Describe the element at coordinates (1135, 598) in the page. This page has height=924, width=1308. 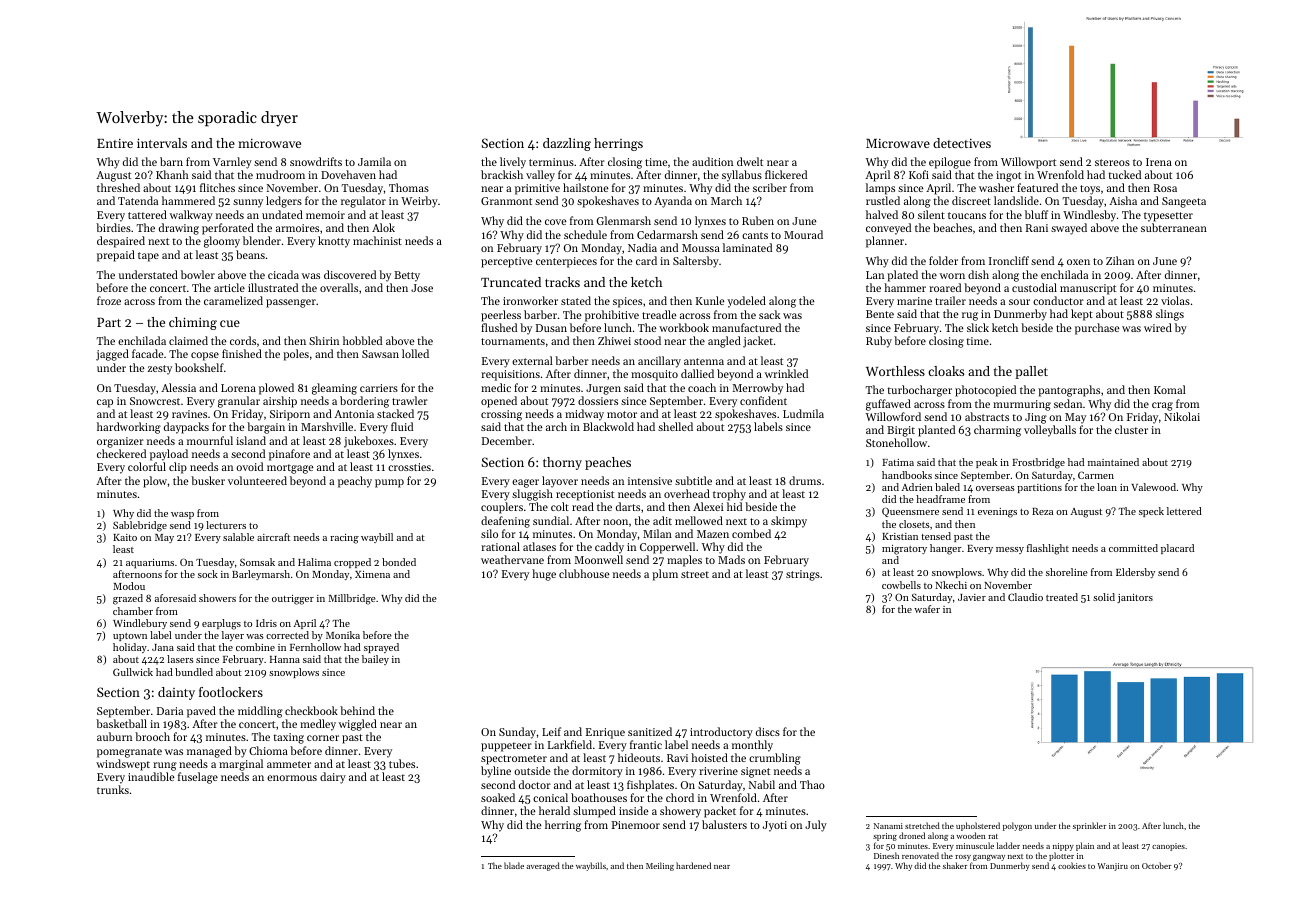
I see `janitors` at that location.
